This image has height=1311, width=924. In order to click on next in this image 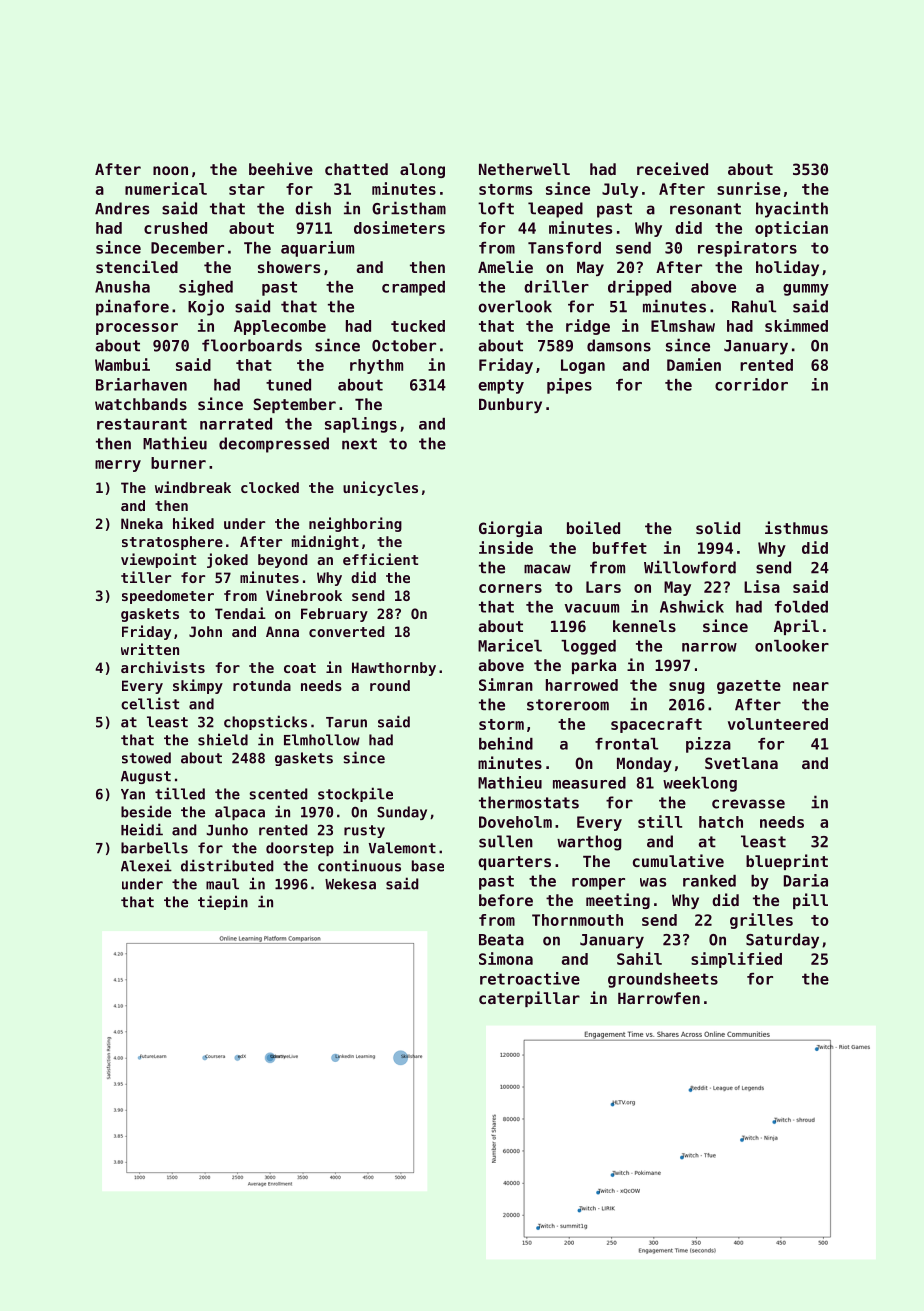, I will do `click(359, 444)`.
